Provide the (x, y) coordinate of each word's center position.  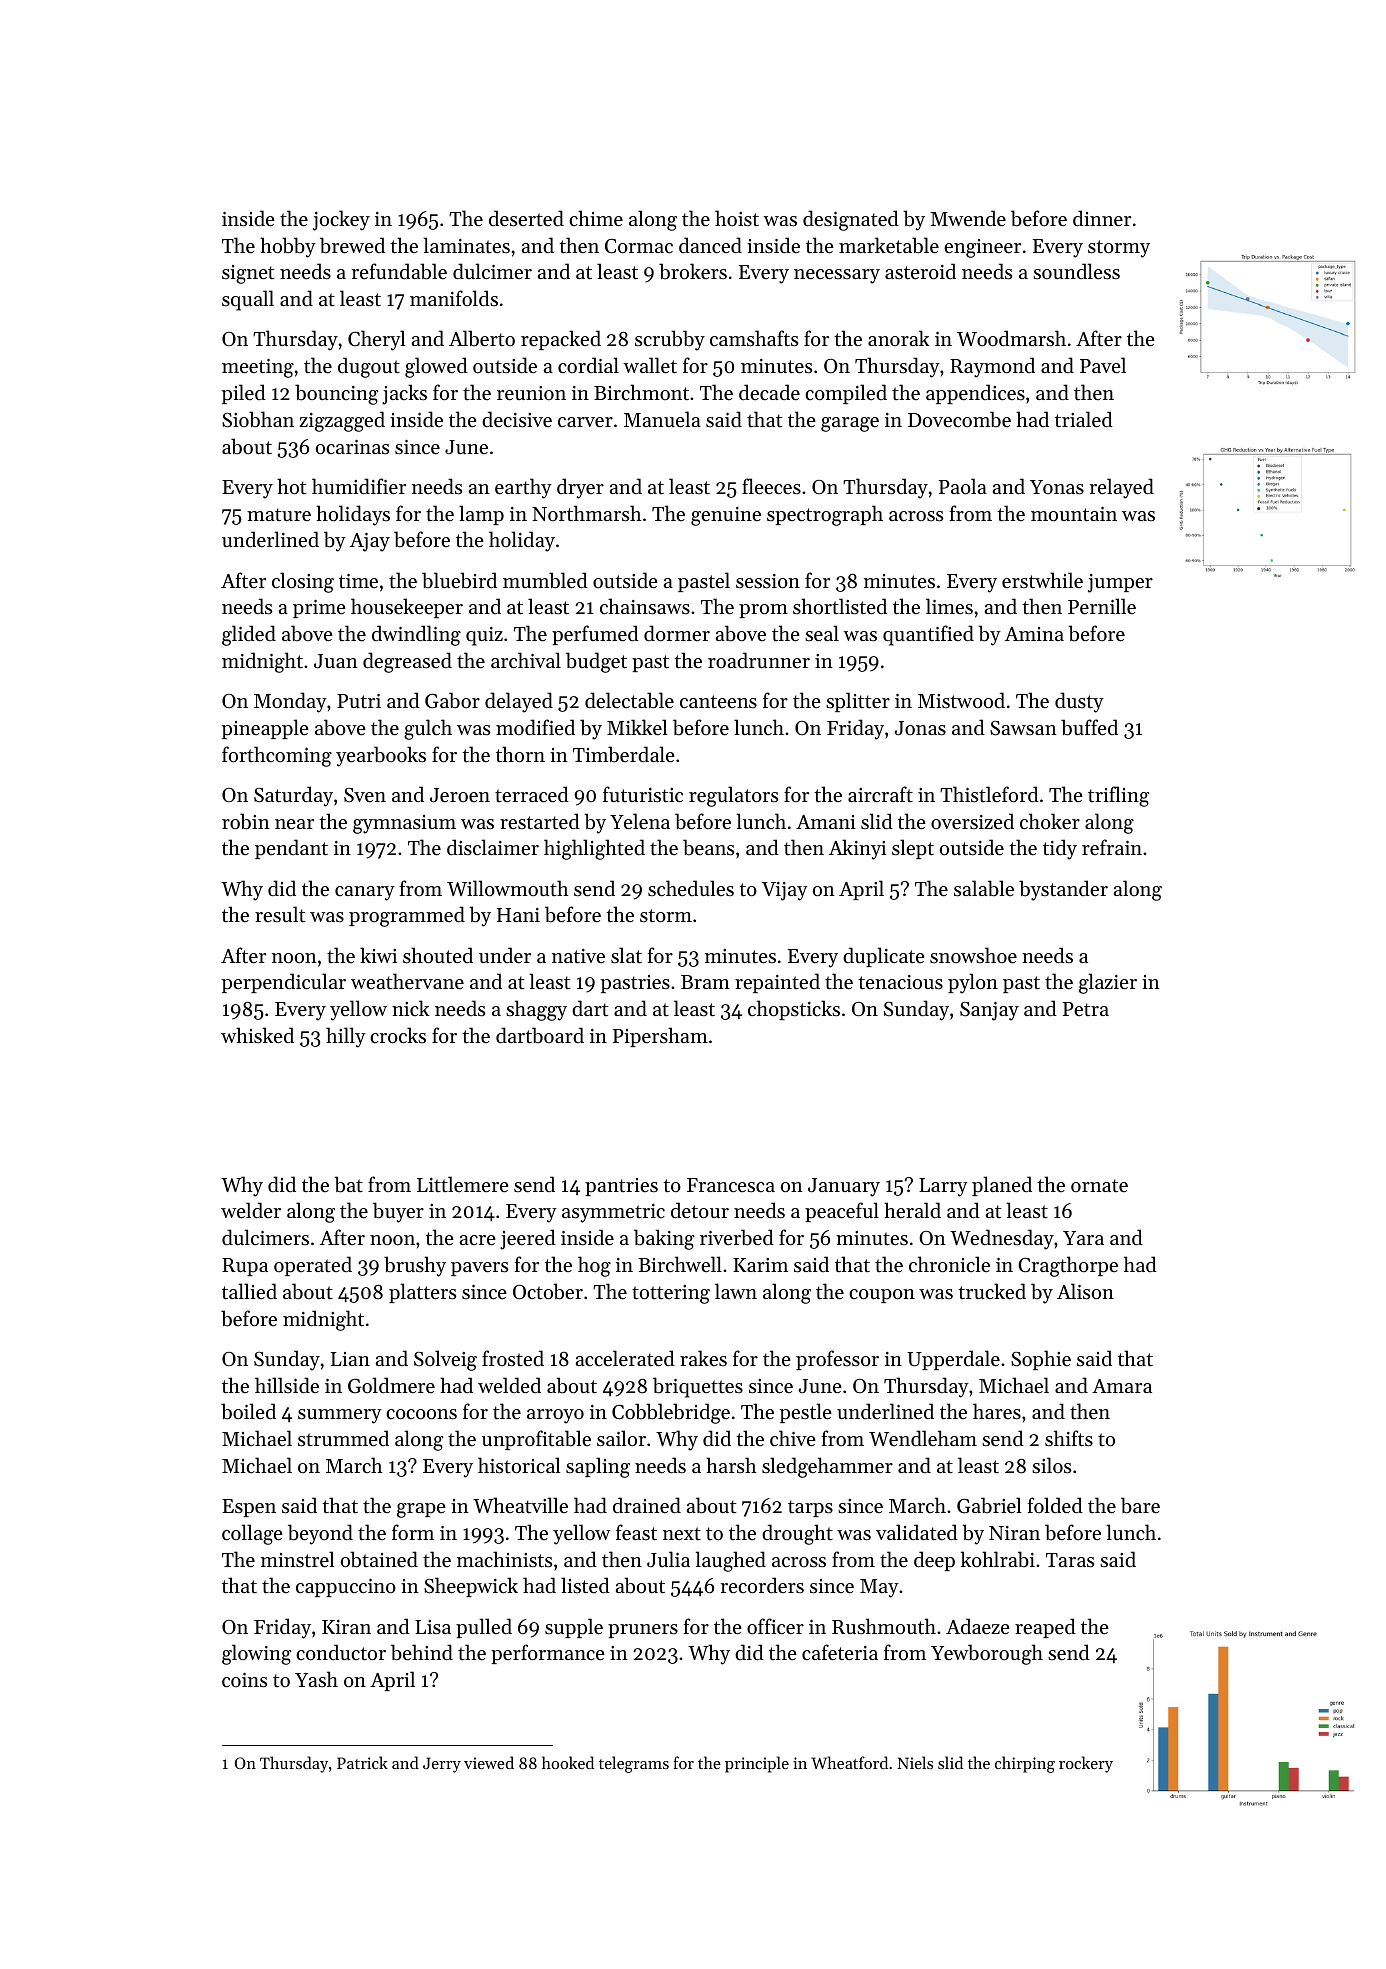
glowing (257, 1654)
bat (348, 1184)
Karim (760, 1265)
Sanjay (989, 1011)
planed (1002, 1186)
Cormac (639, 246)
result (280, 914)
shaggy (536, 1010)
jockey (341, 220)
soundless (1076, 271)
